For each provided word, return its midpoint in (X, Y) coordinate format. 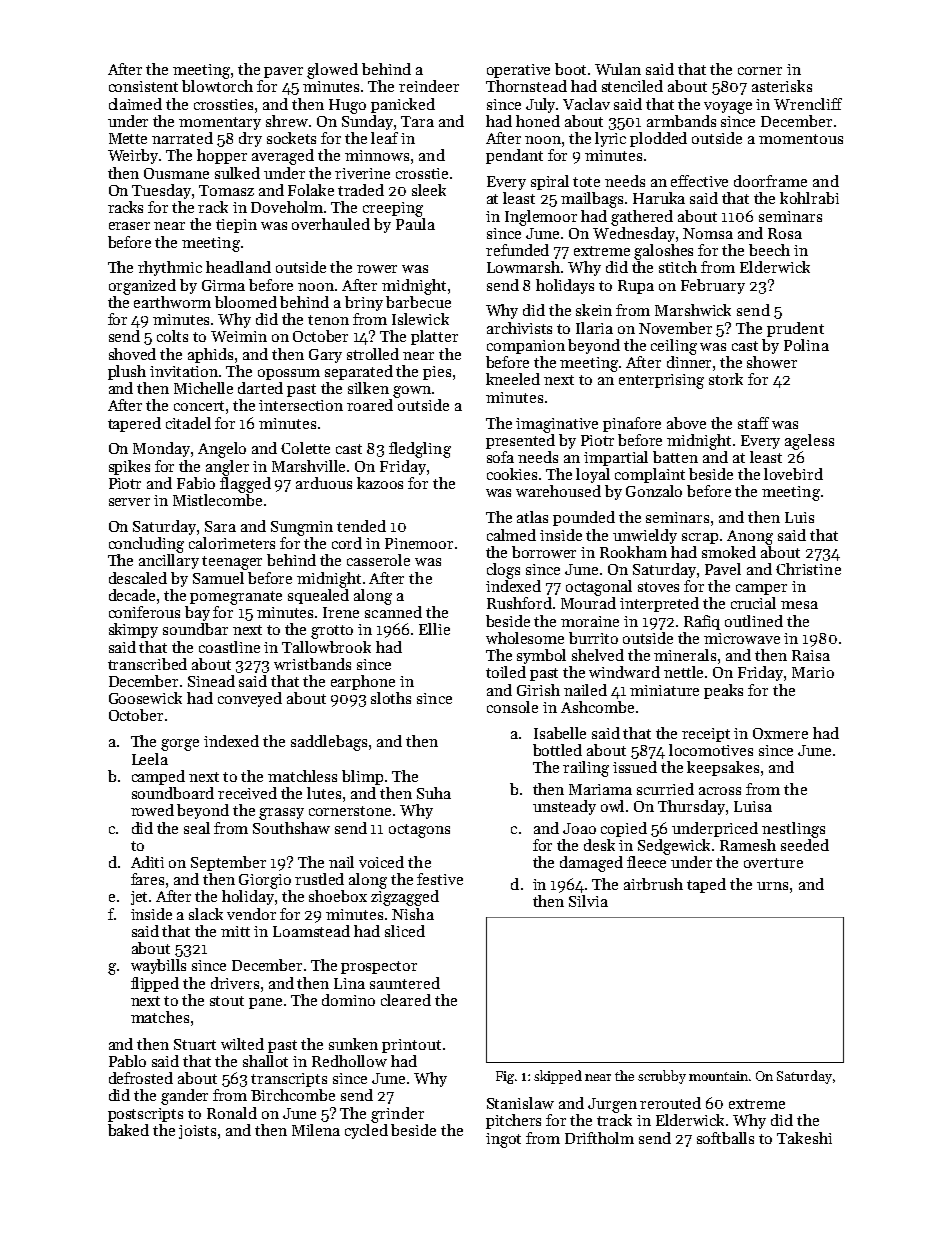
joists (197, 1132)
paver (283, 72)
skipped (558, 1077)
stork (726, 379)
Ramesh (748, 845)
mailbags (592, 200)
